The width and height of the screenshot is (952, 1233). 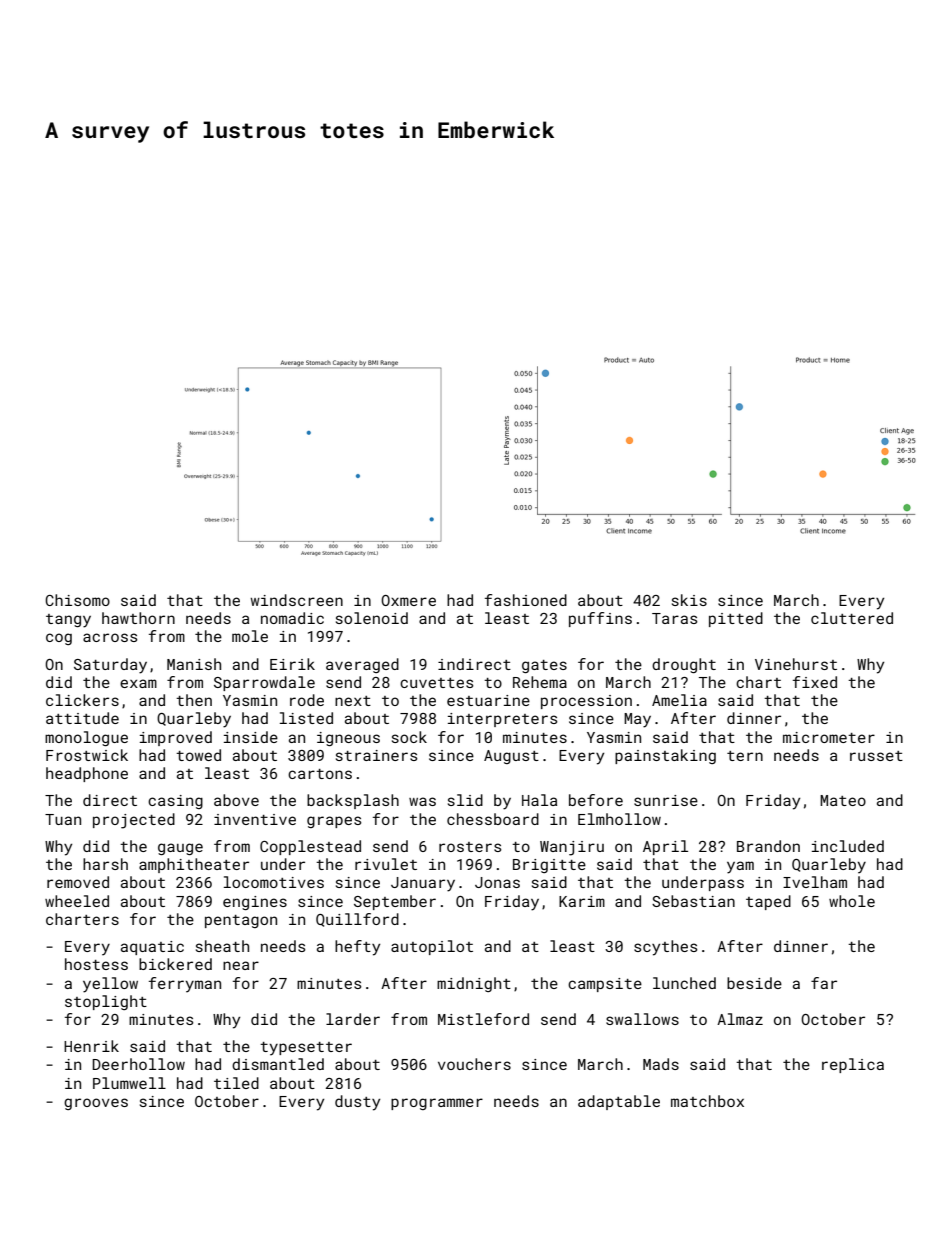 I want to click on far, so click(x=824, y=983).
